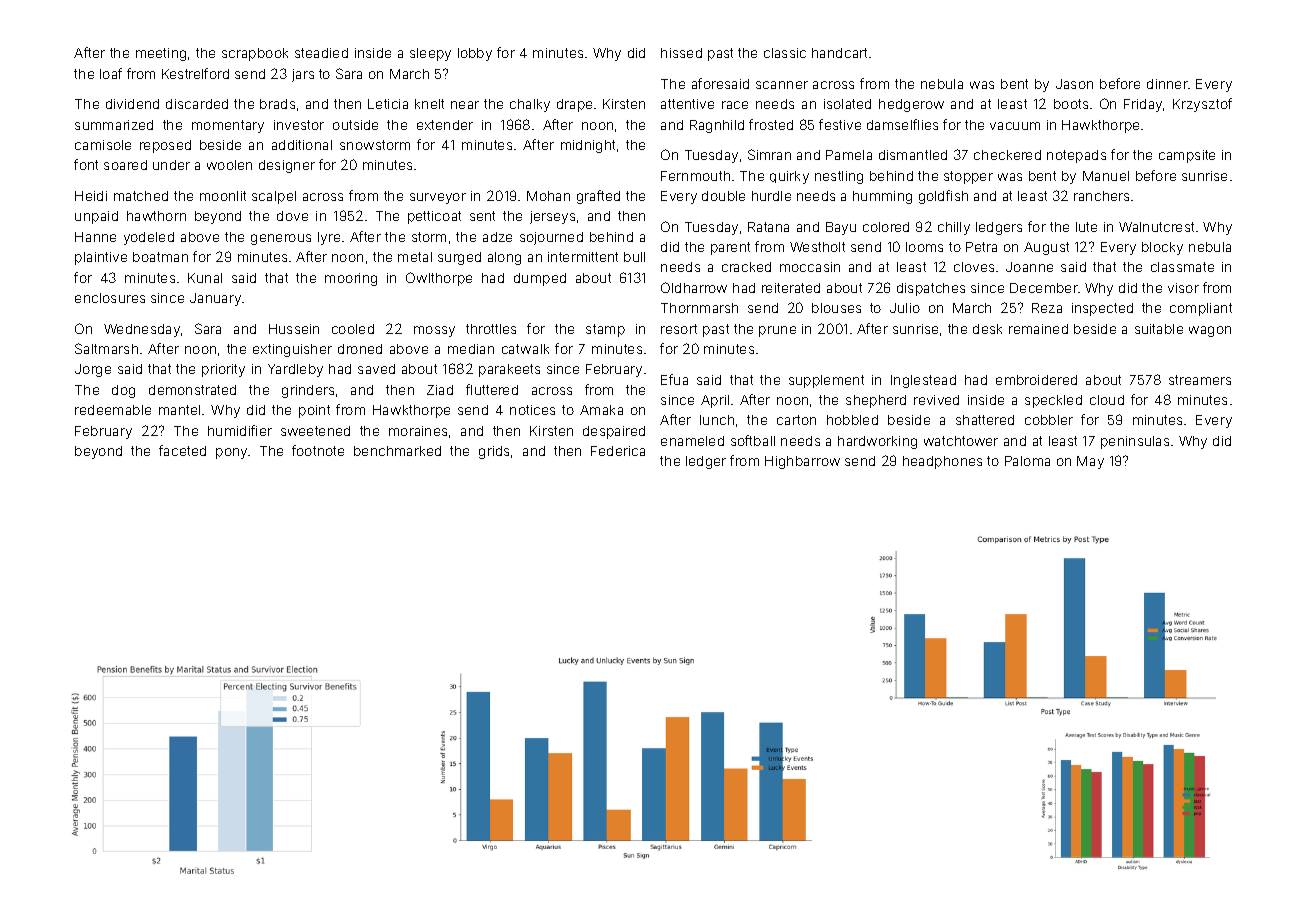 This image has height=924, width=1308. What do you see at coordinates (839, 53) in the image?
I see `handcart` at bounding box center [839, 53].
